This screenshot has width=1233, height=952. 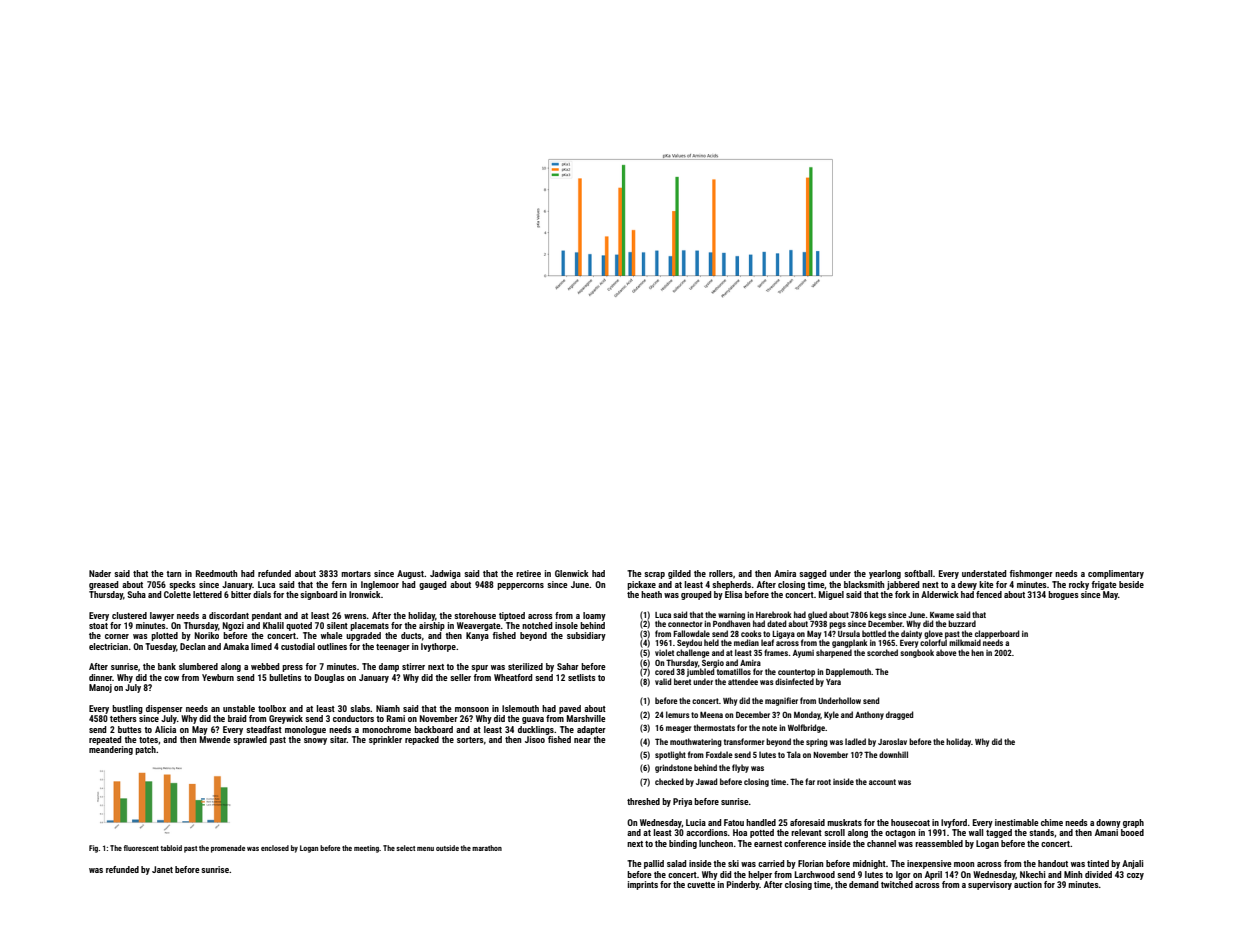 What do you see at coordinates (239, 708) in the screenshot?
I see `unstable` at bounding box center [239, 708].
